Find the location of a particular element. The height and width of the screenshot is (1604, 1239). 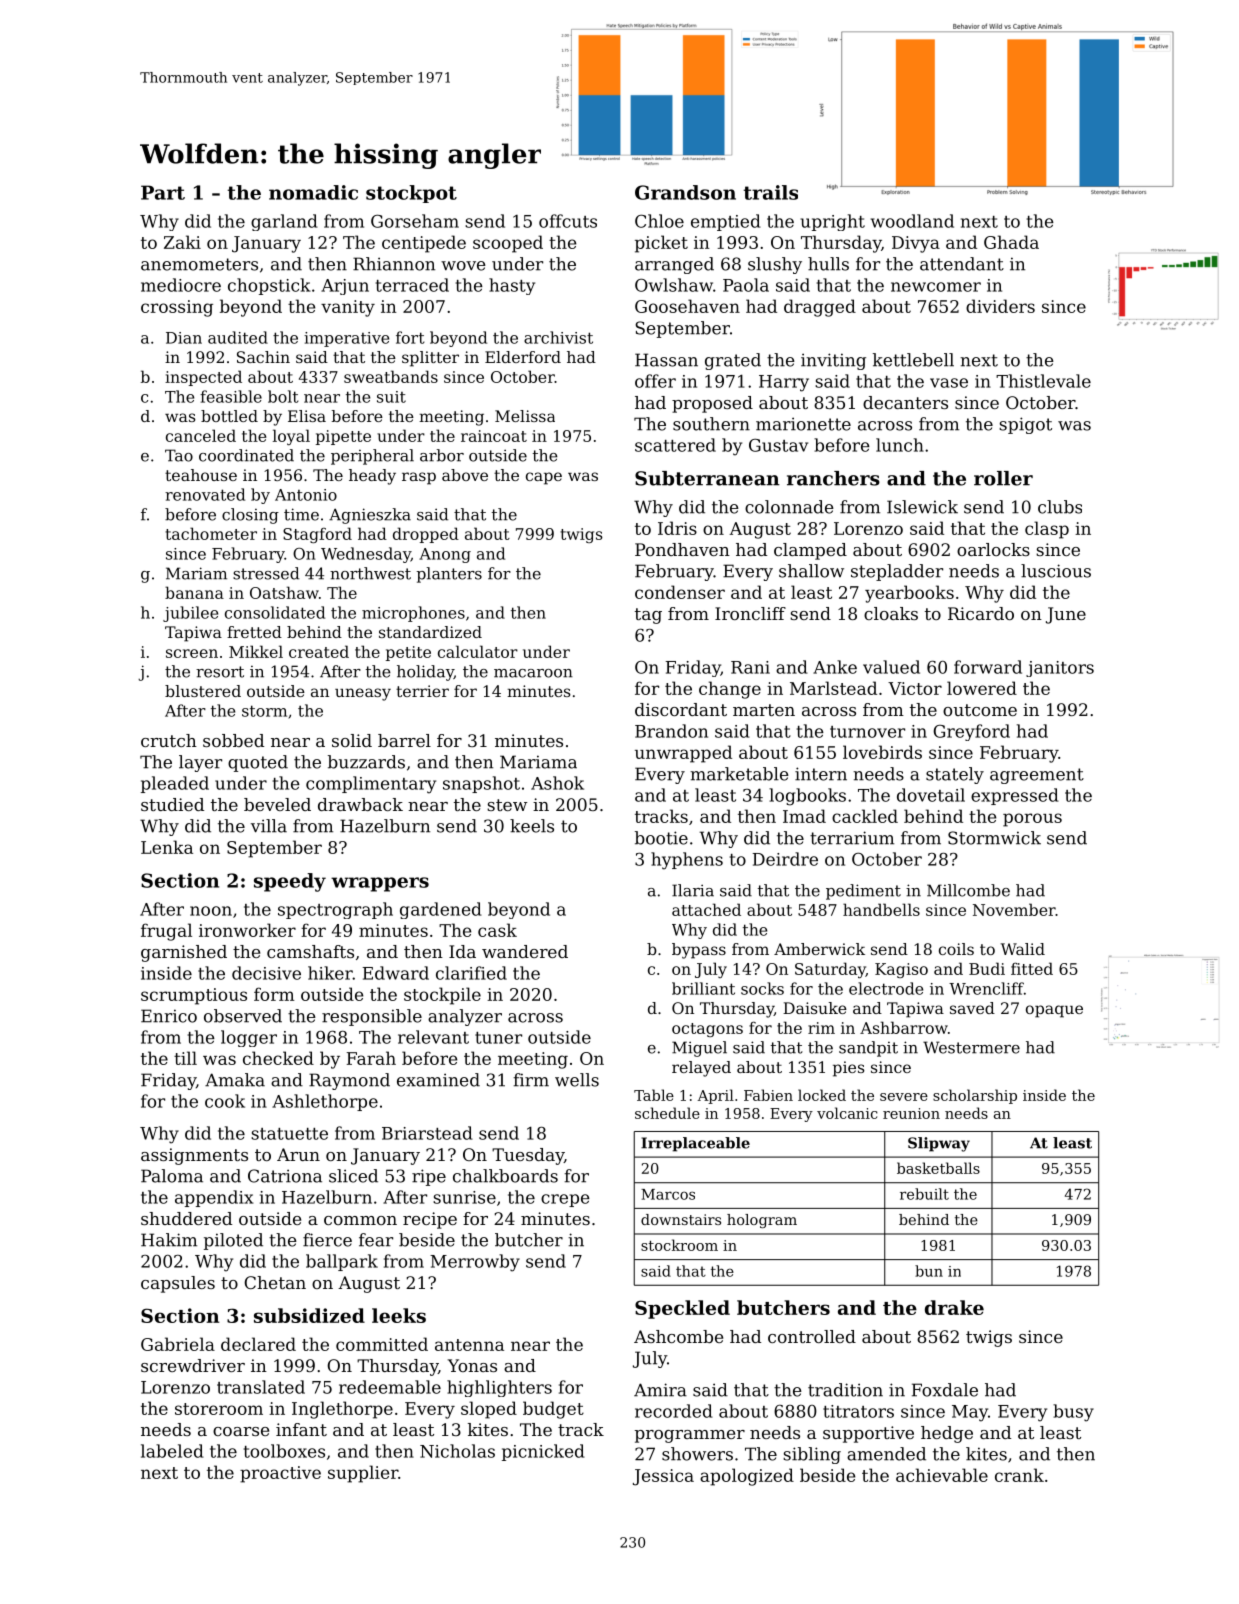

Ghada is located at coordinates (1011, 242).
